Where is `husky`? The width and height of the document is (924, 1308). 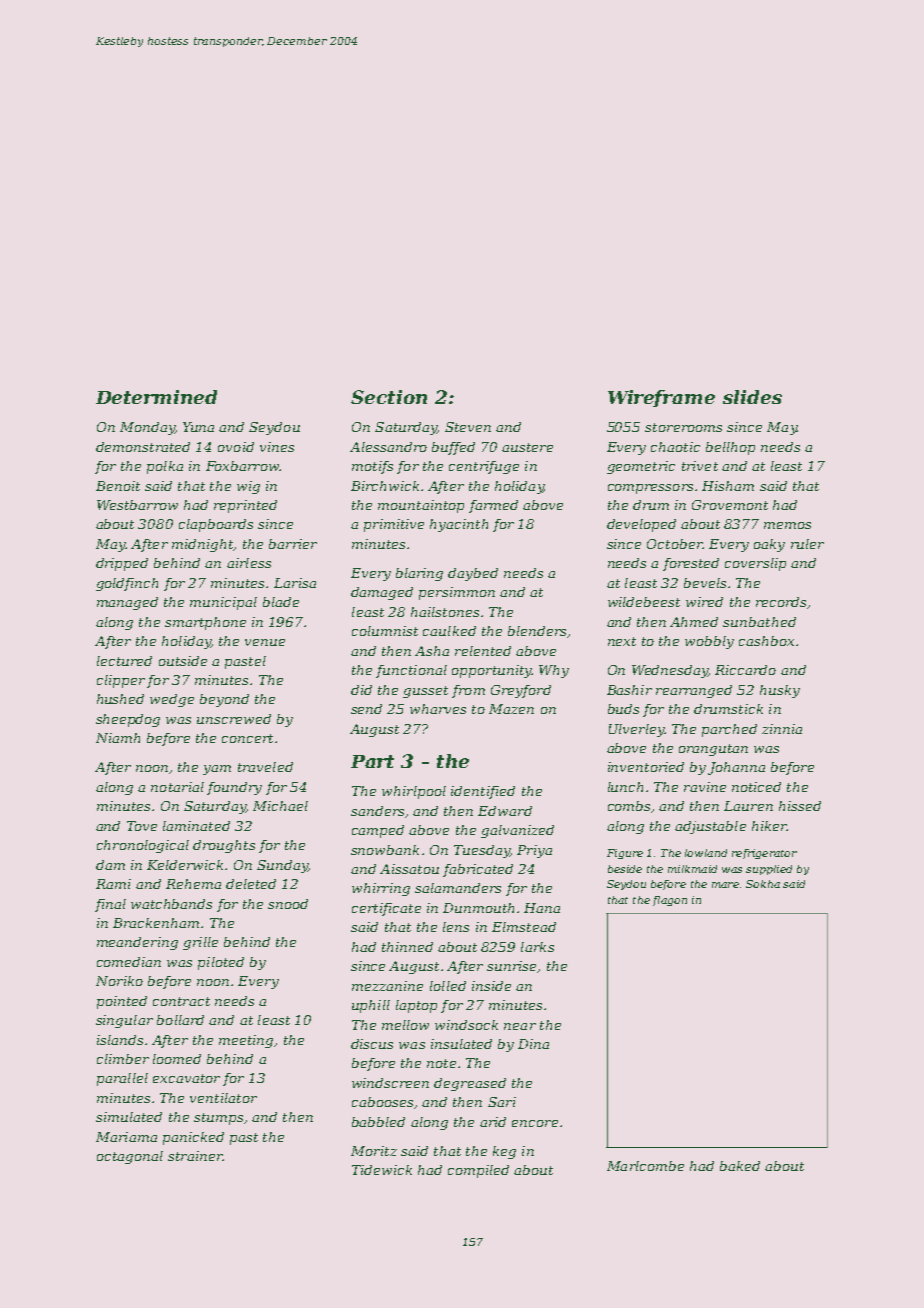
husky is located at coordinates (780, 691).
